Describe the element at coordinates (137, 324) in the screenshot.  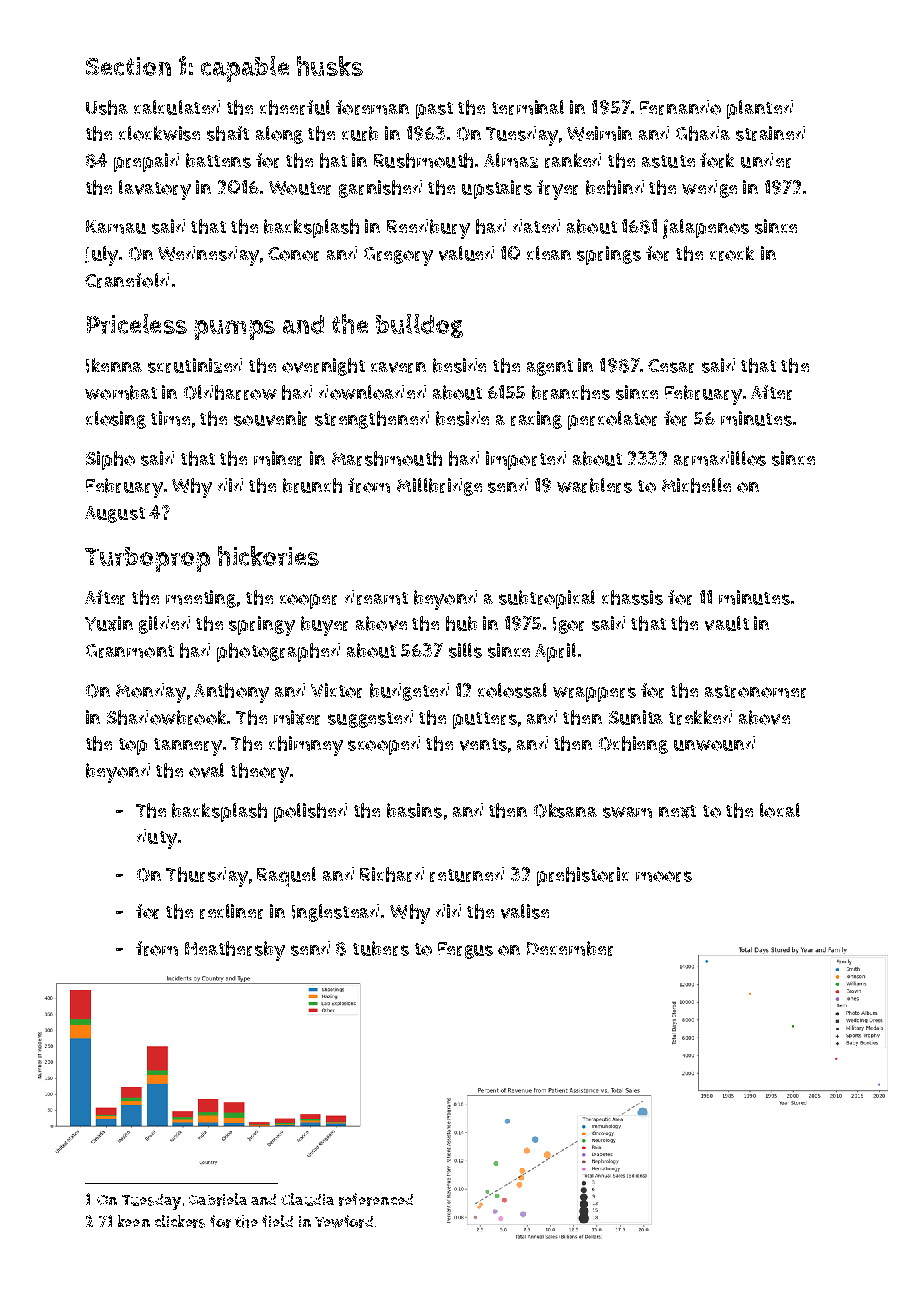
I see `Priceless` at that location.
